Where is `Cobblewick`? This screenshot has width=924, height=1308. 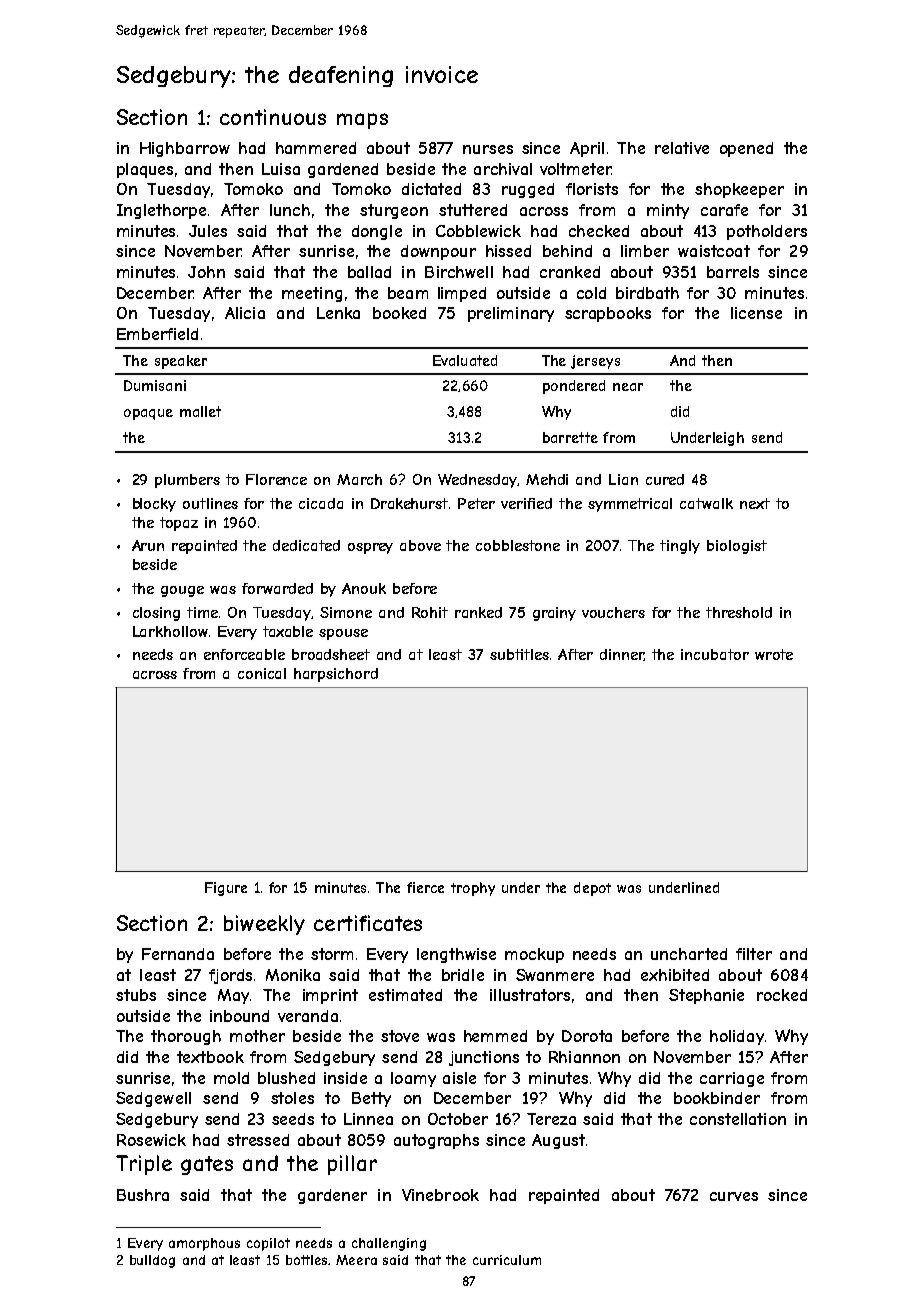
Cobblewick is located at coordinates (478, 231).
